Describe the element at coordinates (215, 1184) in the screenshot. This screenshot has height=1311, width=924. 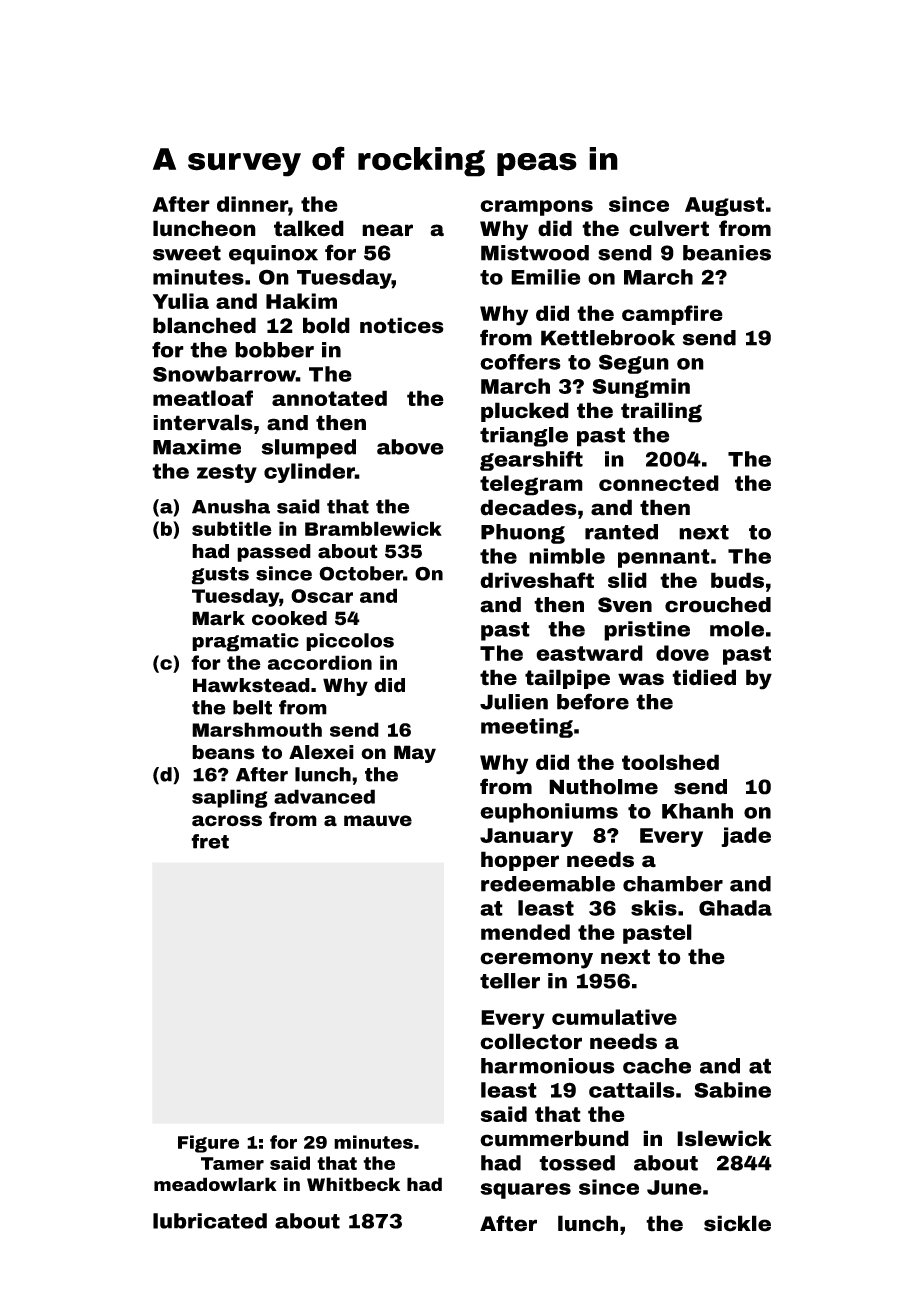
I see `meadowlark` at that location.
